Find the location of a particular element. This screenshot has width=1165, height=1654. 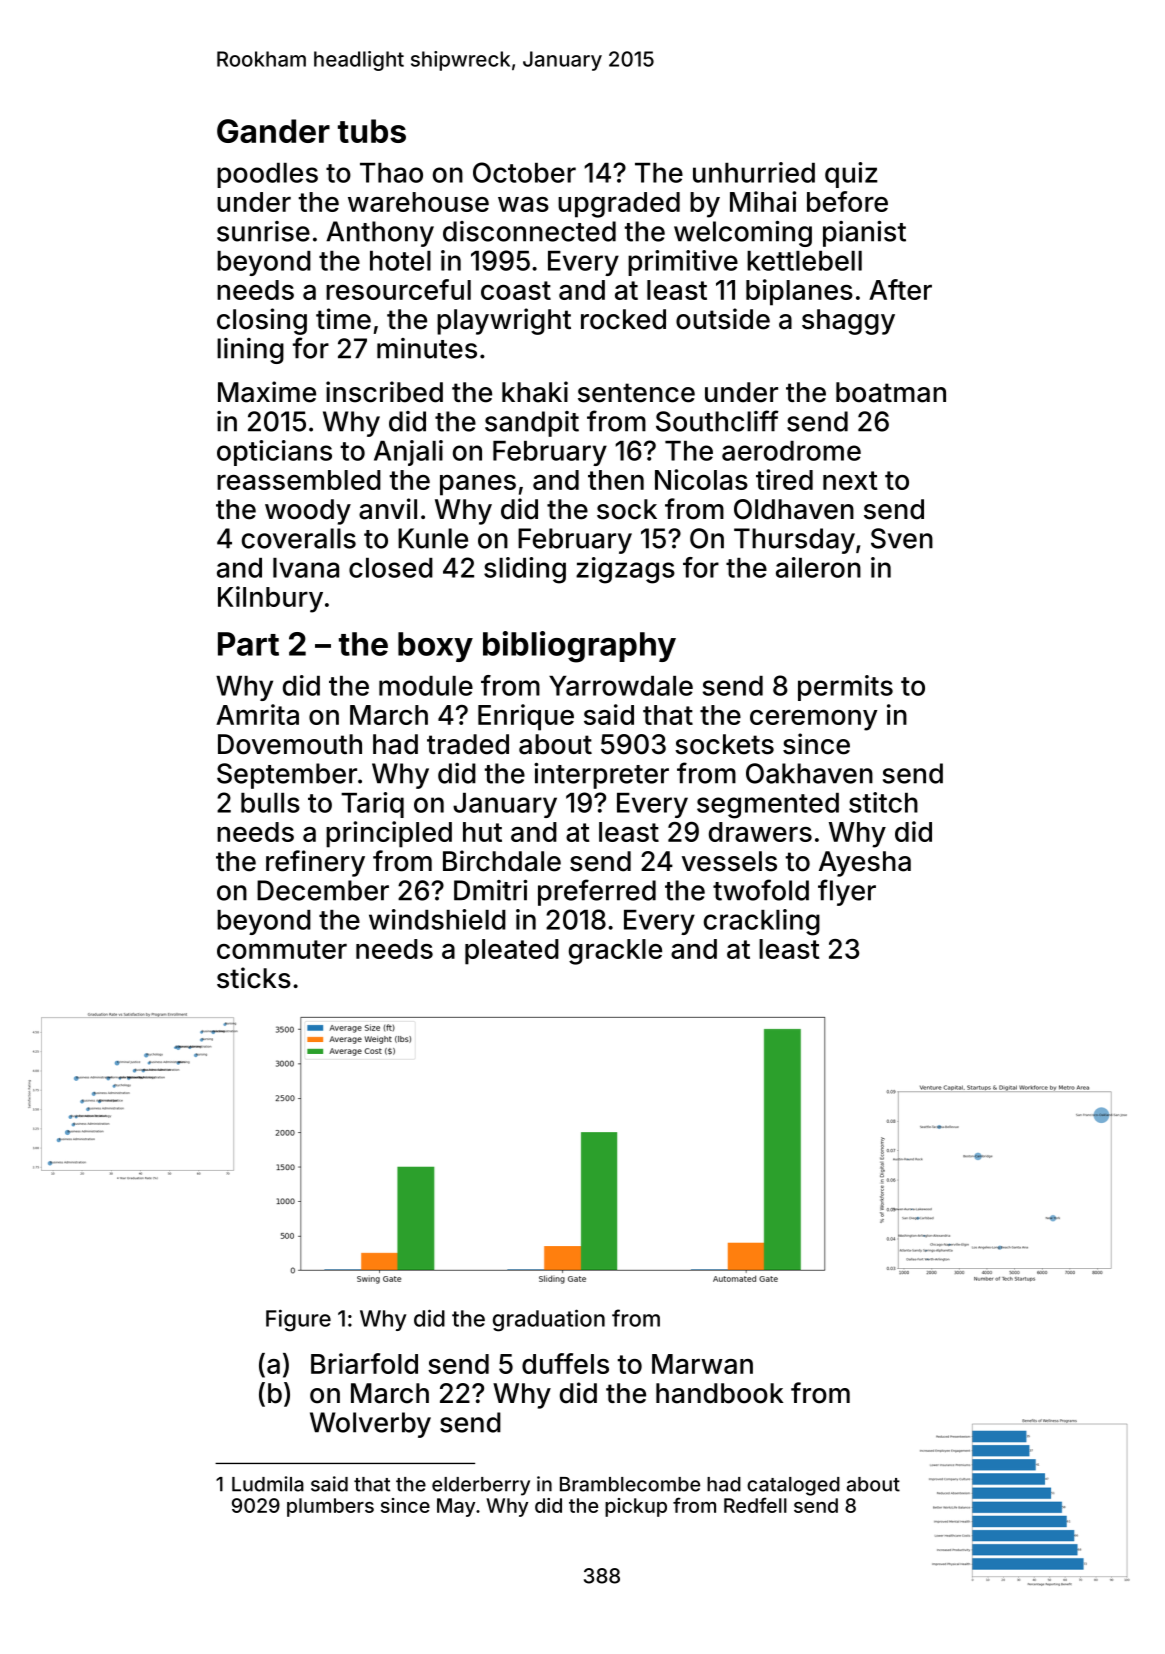

stitch is located at coordinates (883, 802).
